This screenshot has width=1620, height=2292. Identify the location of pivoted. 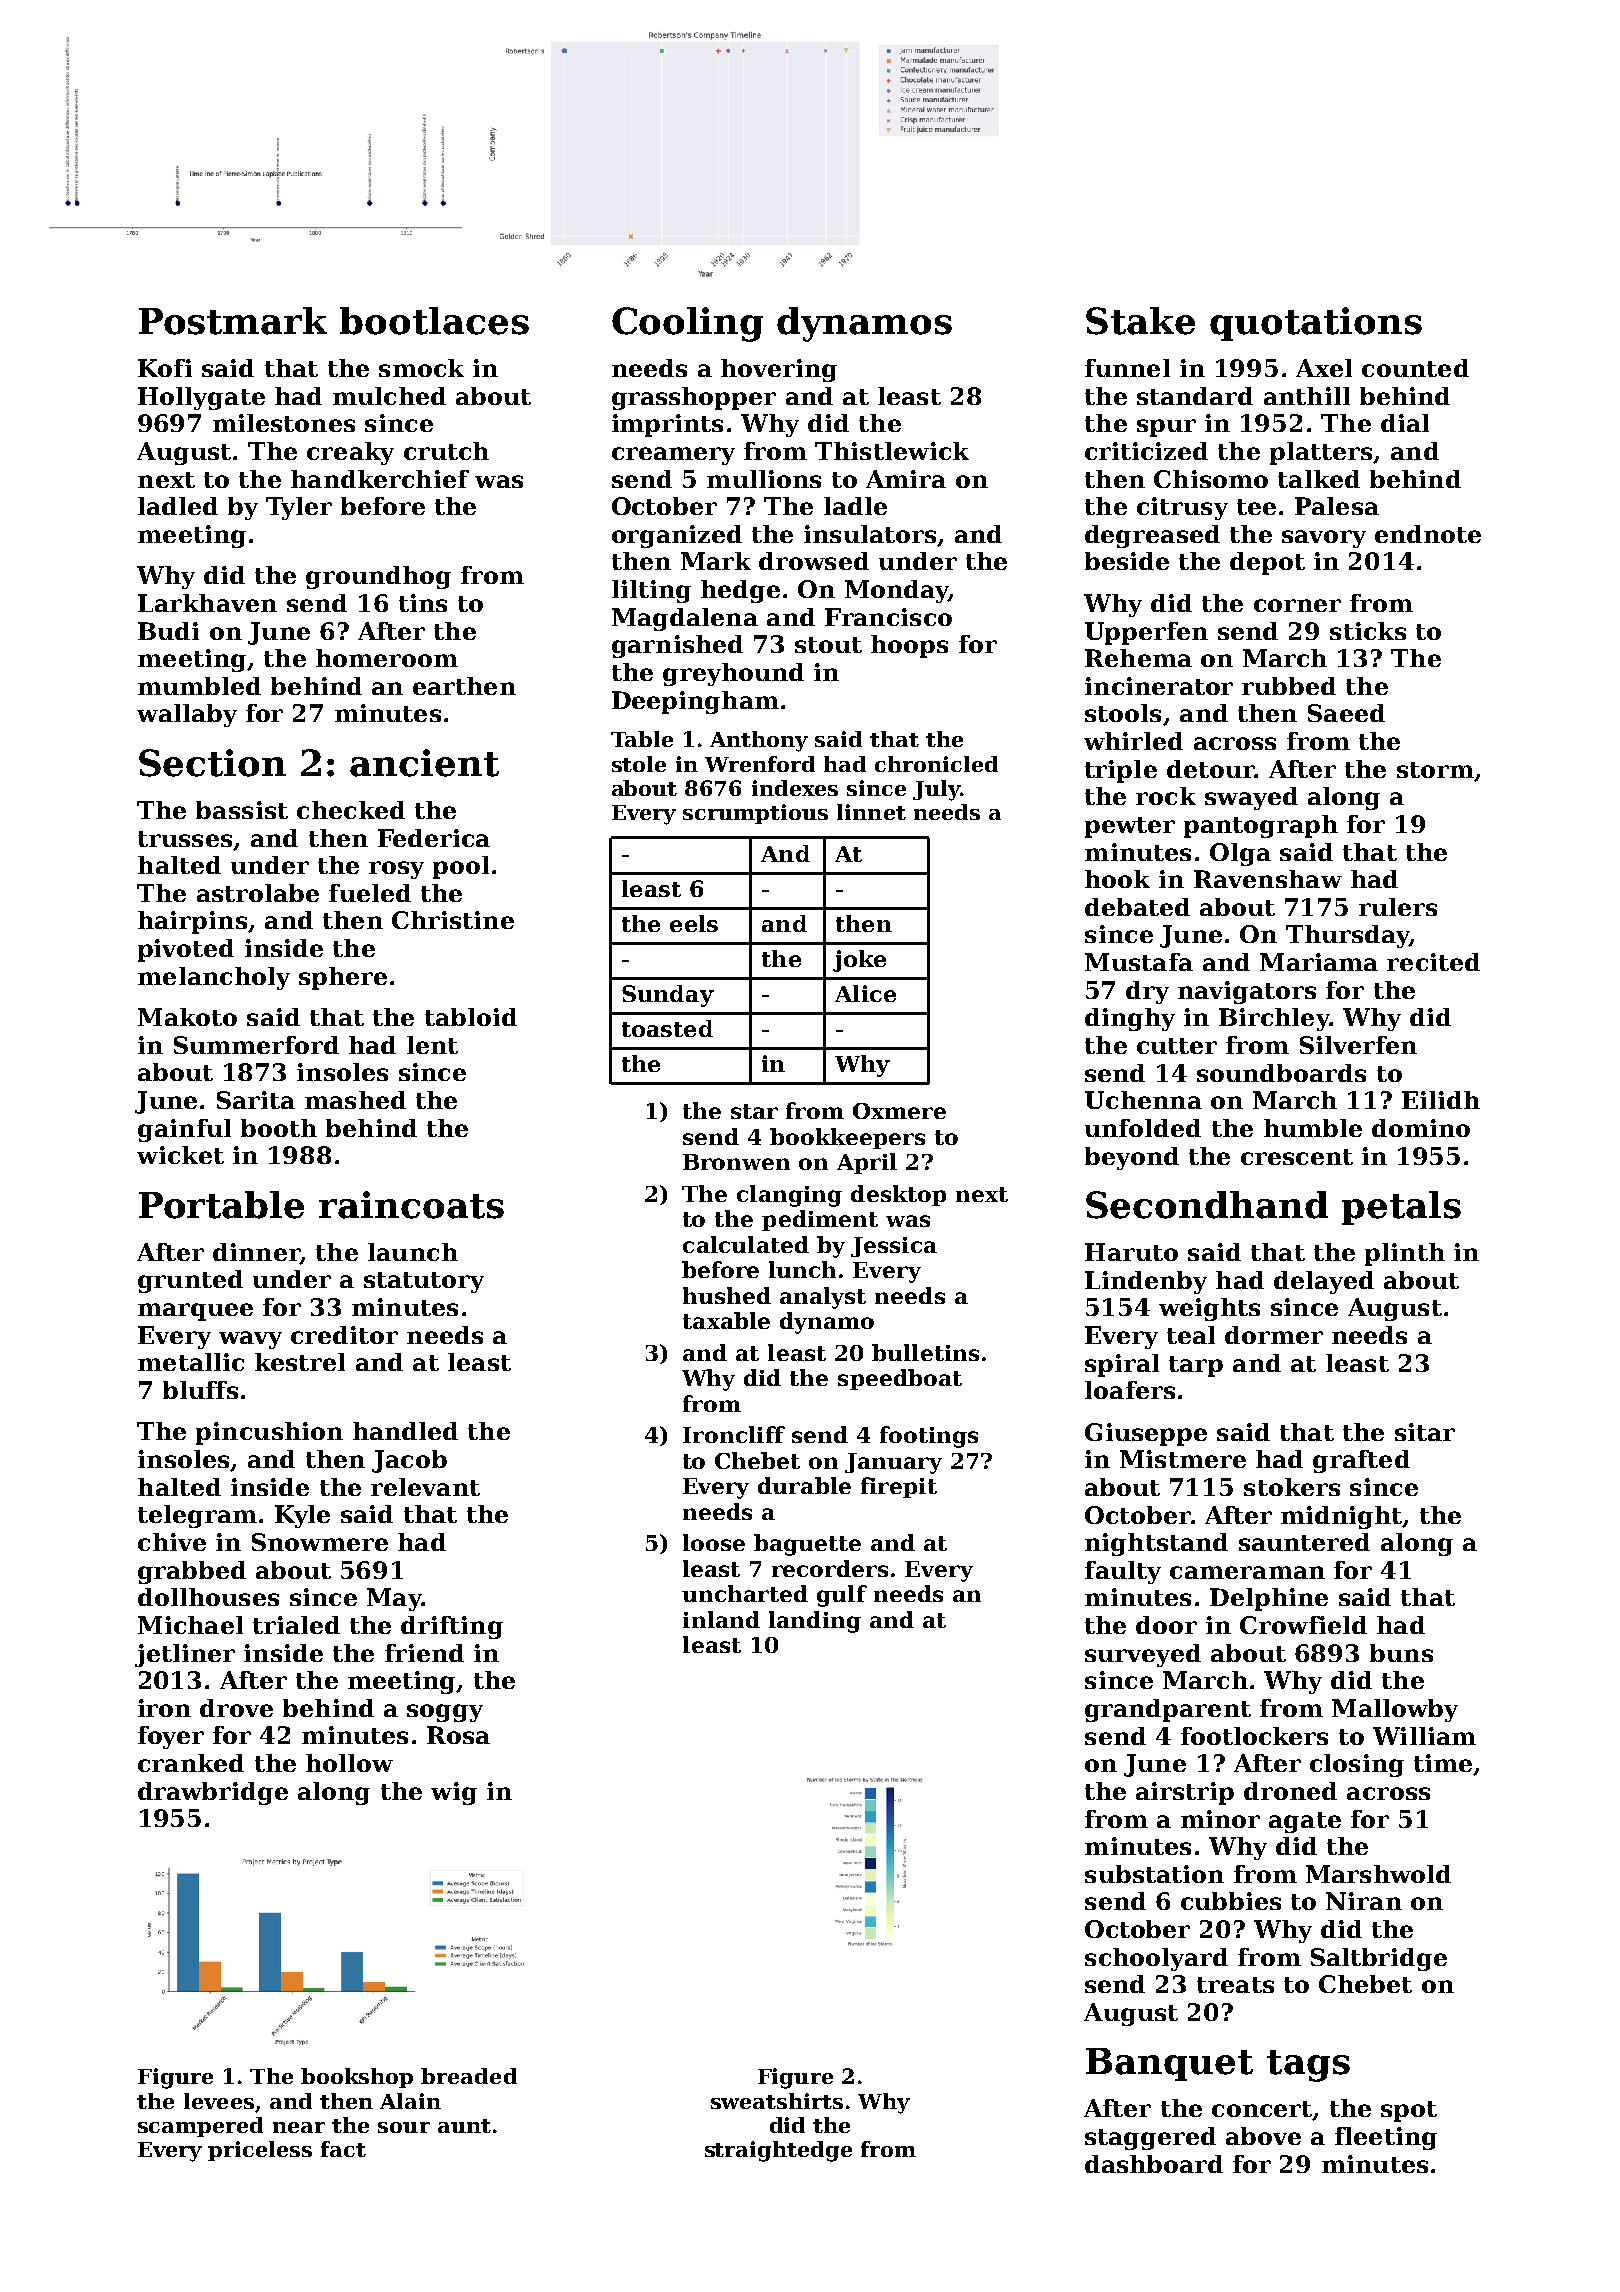
(186, 950).
